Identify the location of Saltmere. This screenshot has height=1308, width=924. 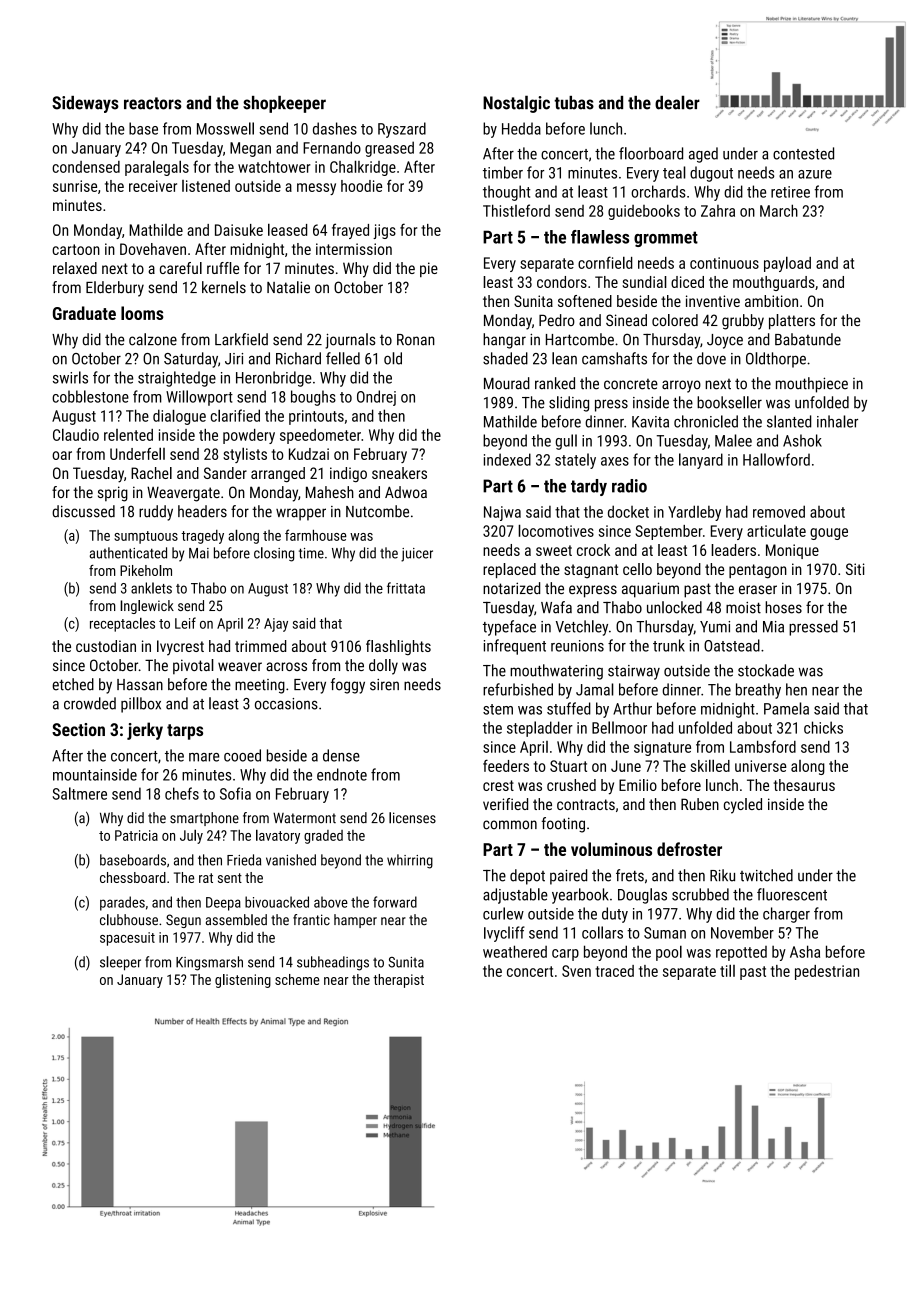
(80, 793).
